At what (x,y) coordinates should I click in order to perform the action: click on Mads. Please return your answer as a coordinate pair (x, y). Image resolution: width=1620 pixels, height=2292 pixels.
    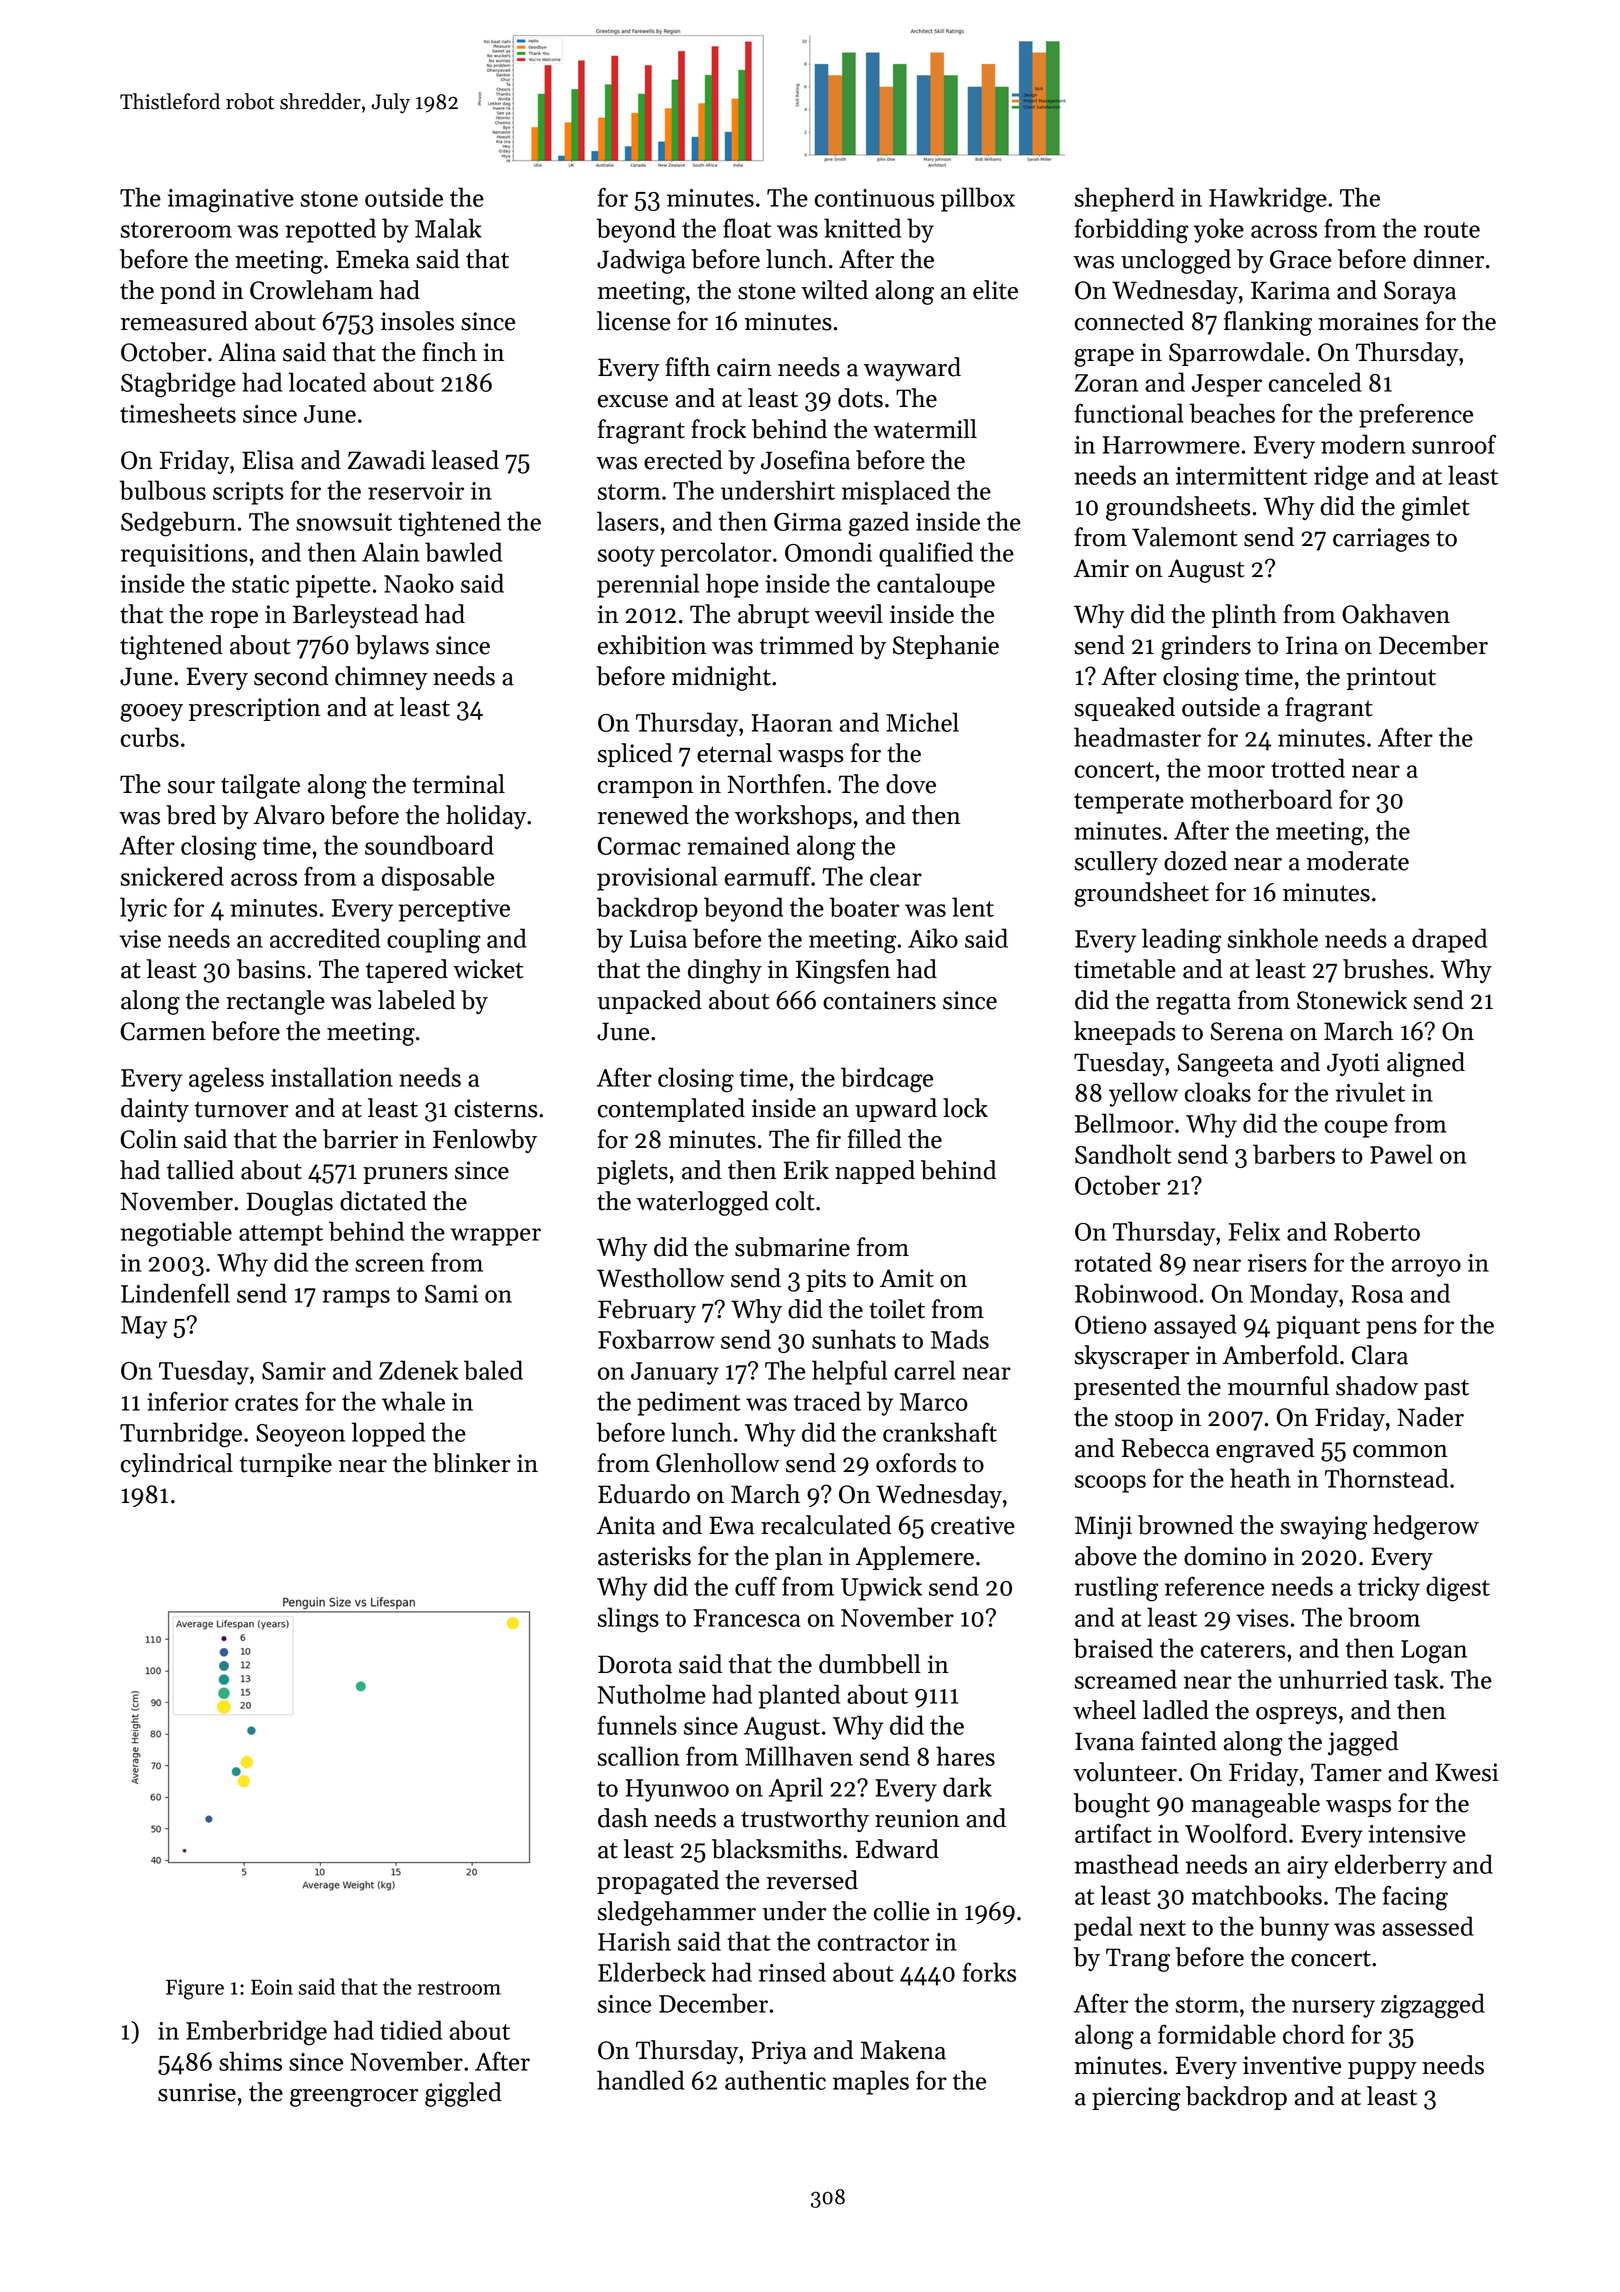
    Looking at the image, I should click on (960, 1339).
